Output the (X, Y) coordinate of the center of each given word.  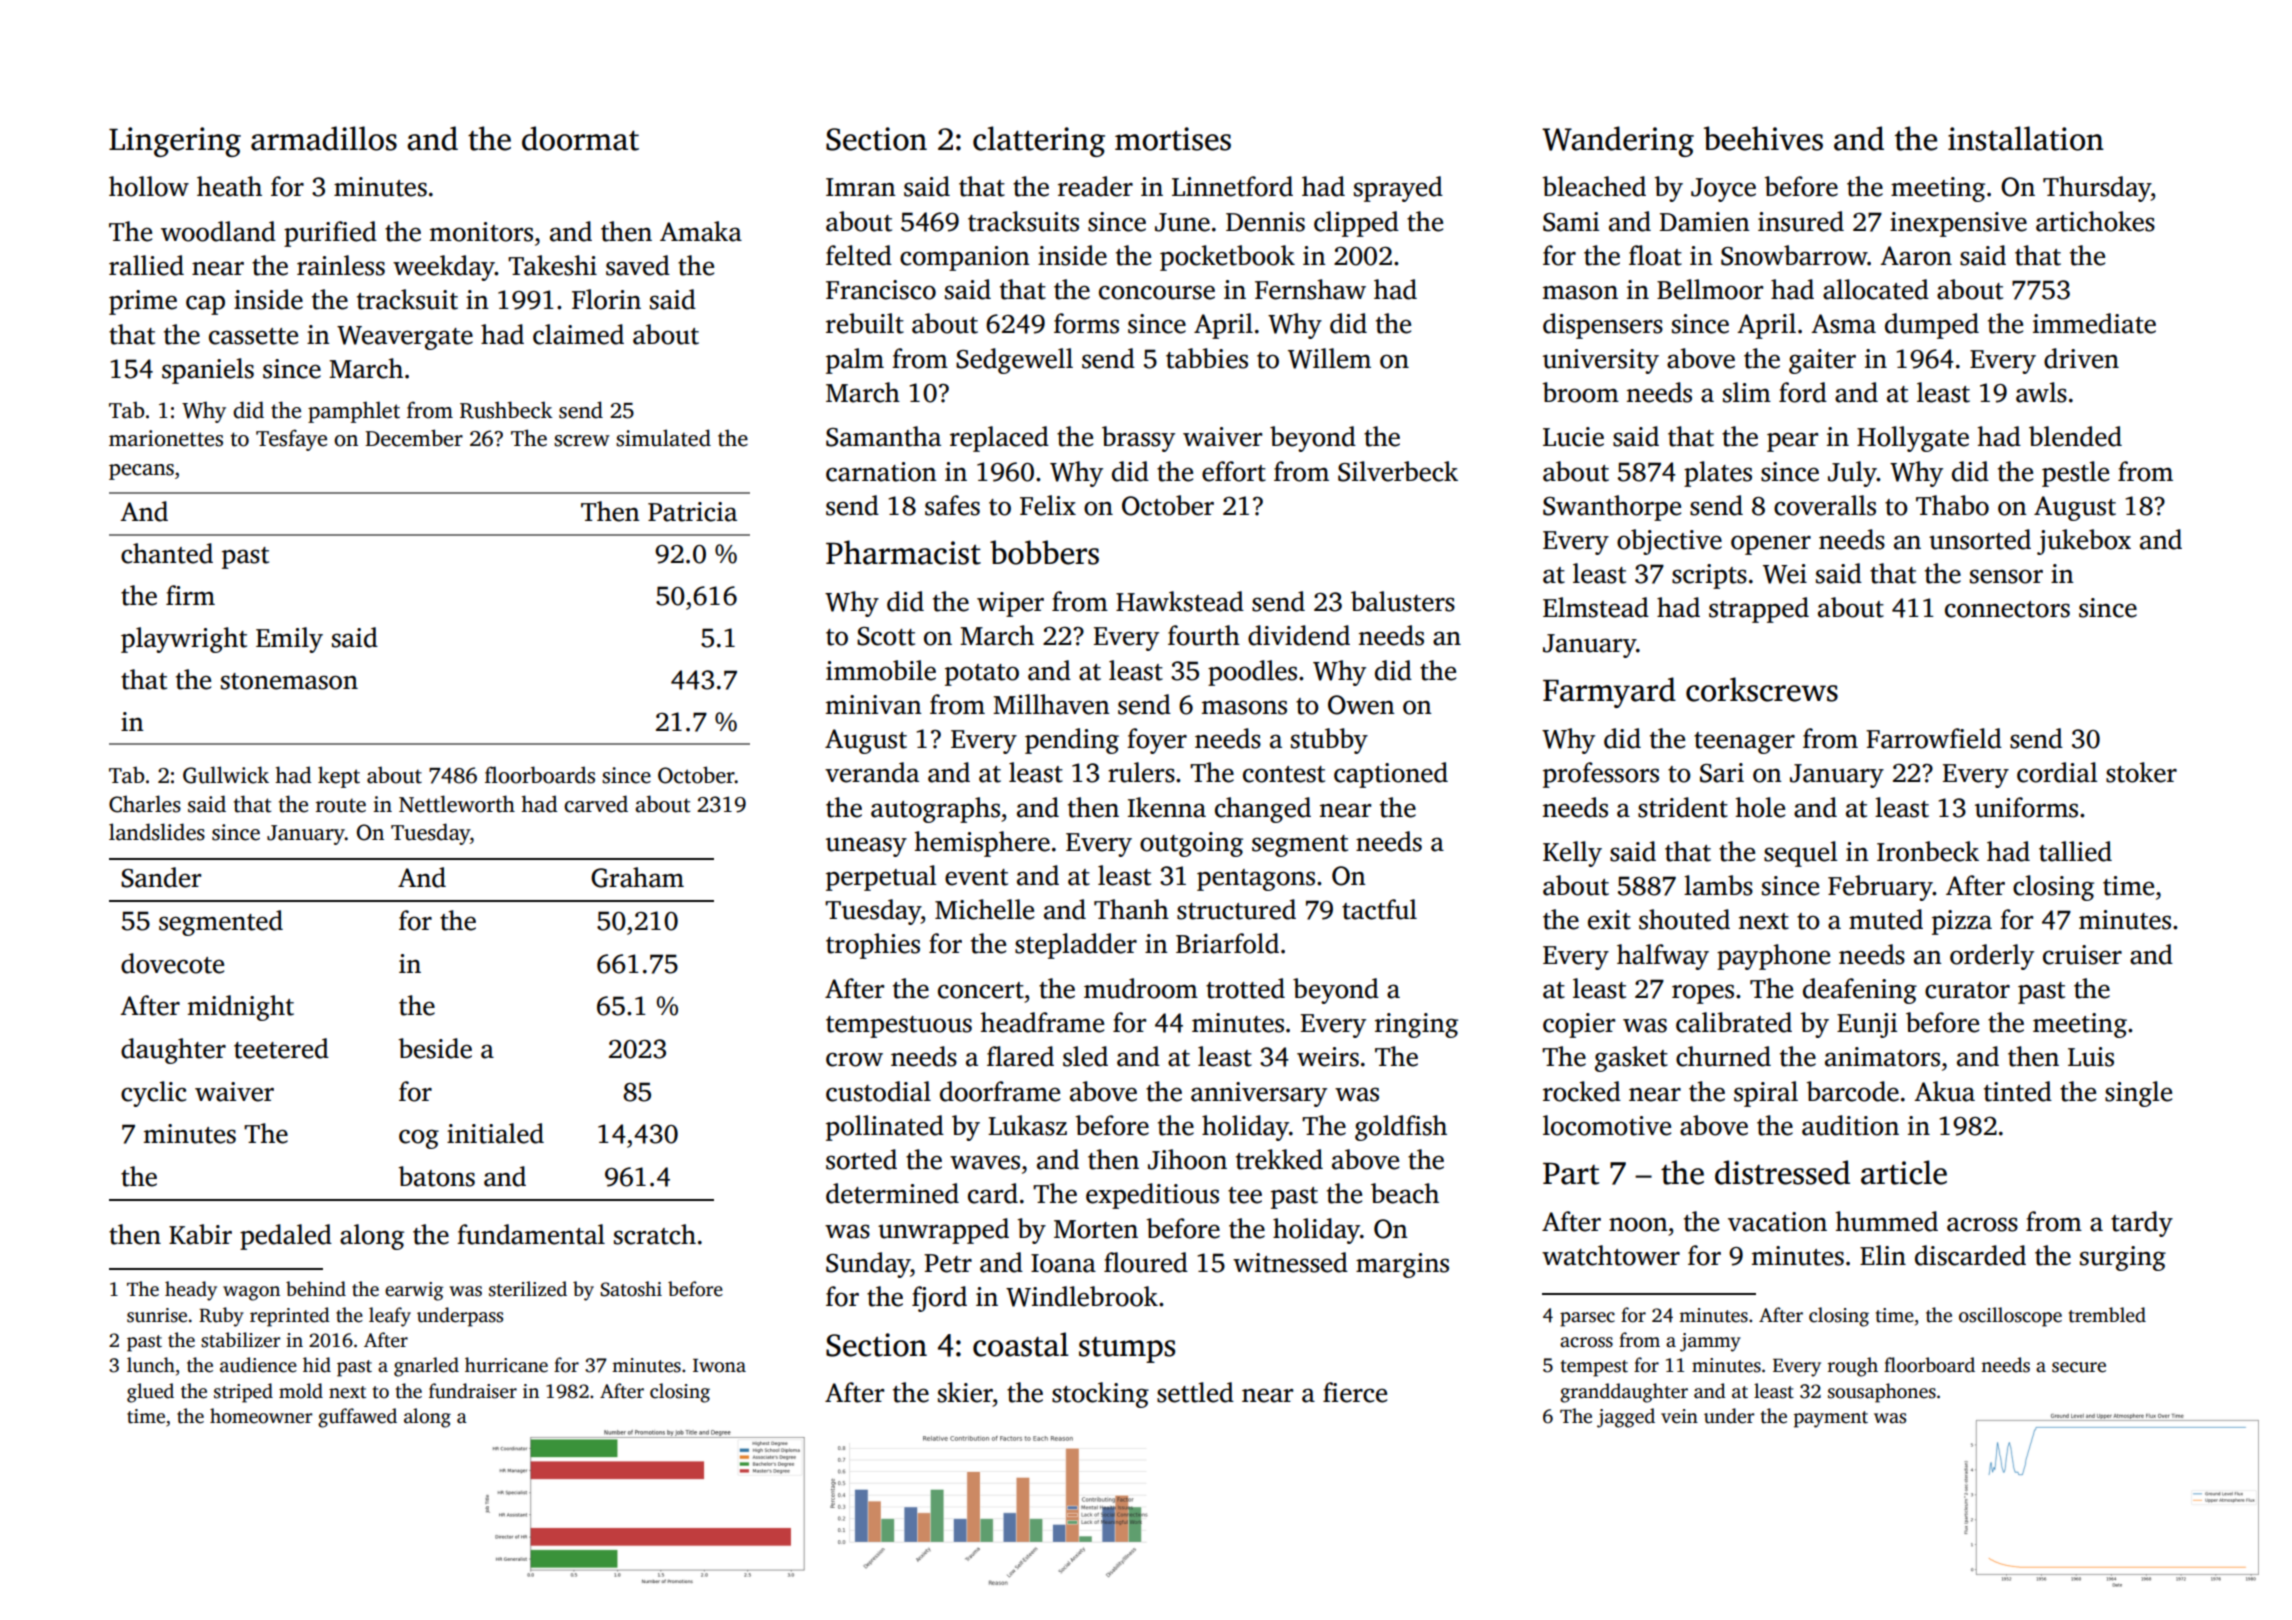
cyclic (153, 1094)
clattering (1039, 141)
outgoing (1191, 844)
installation (2026, 138)
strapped (1759, 610)
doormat (580, 138)
